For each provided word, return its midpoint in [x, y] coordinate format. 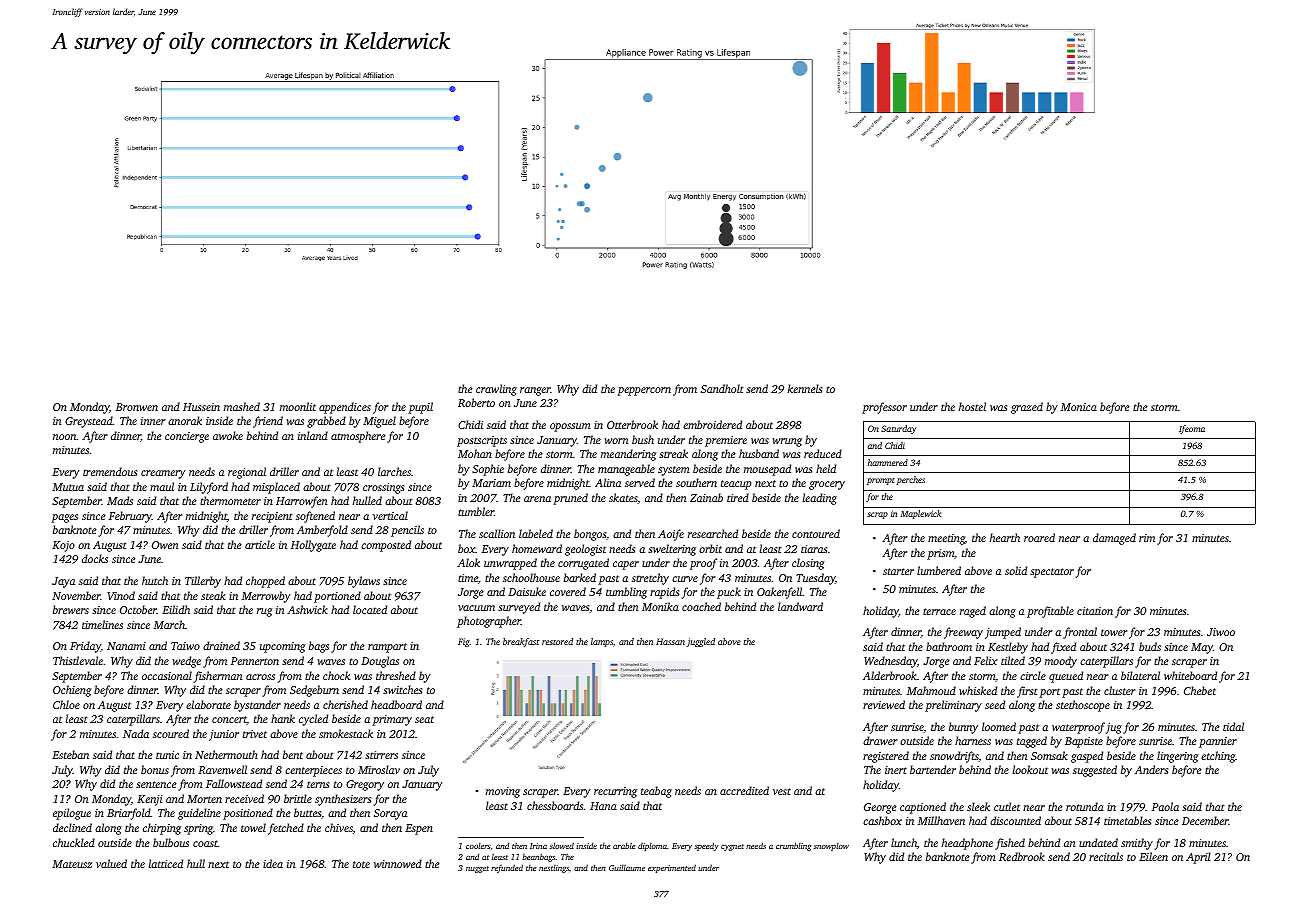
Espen [419, 829]
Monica [1079, 407]
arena [537, 499]
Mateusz [72, 864]
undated [1098, 842]
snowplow [831, 847]
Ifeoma [1192, 429]
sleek [978, 806]
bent [293, 754]
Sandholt [722, 388]
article [260, 544]
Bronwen [137, 407]
